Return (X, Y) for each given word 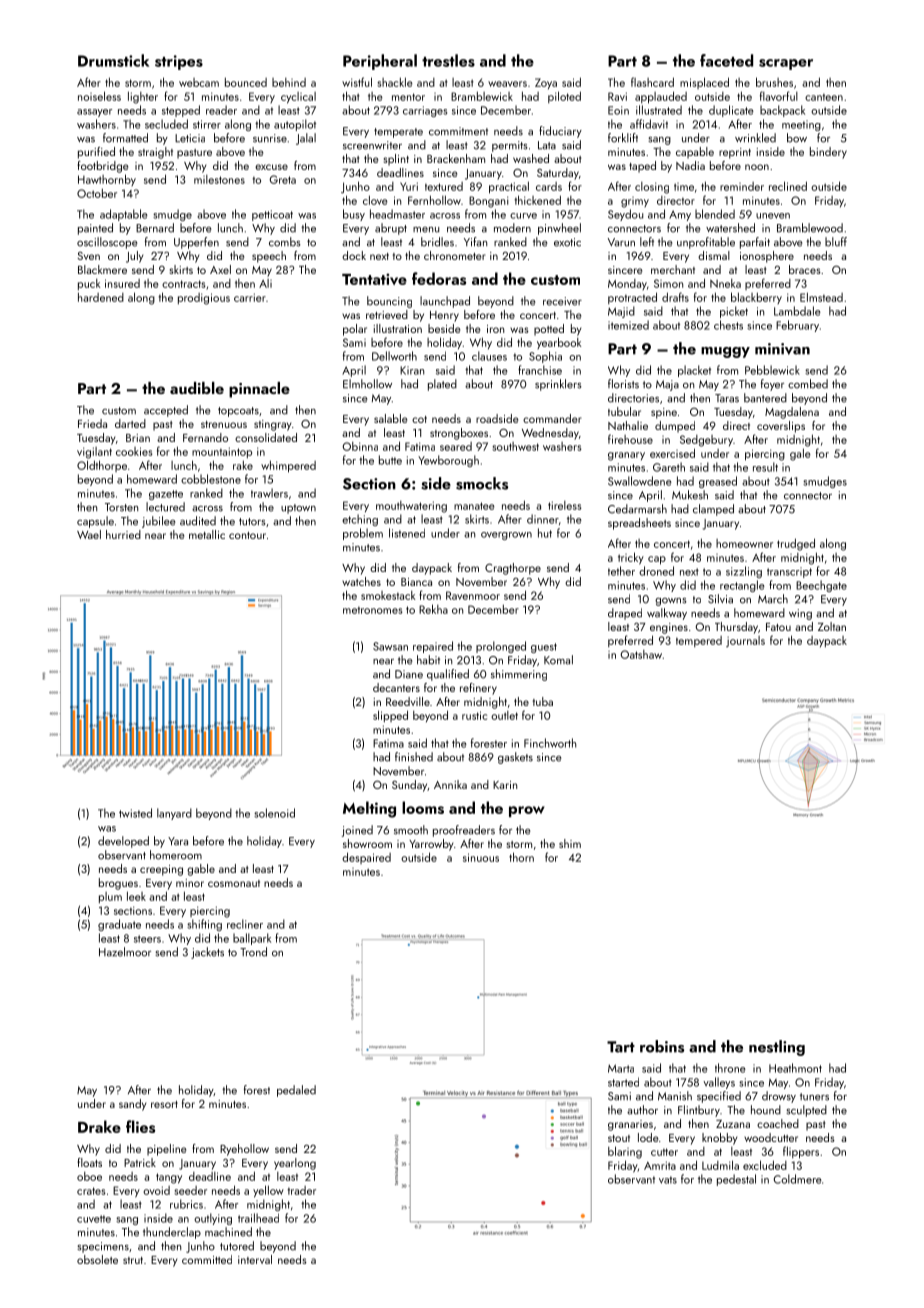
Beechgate (821, 586)
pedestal (736, 1180)
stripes (179, 62)
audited (198, 521)
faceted (726, 60)
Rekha (433, 609)
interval (255, 1259)
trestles (448, 60)
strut (133, 1260)
